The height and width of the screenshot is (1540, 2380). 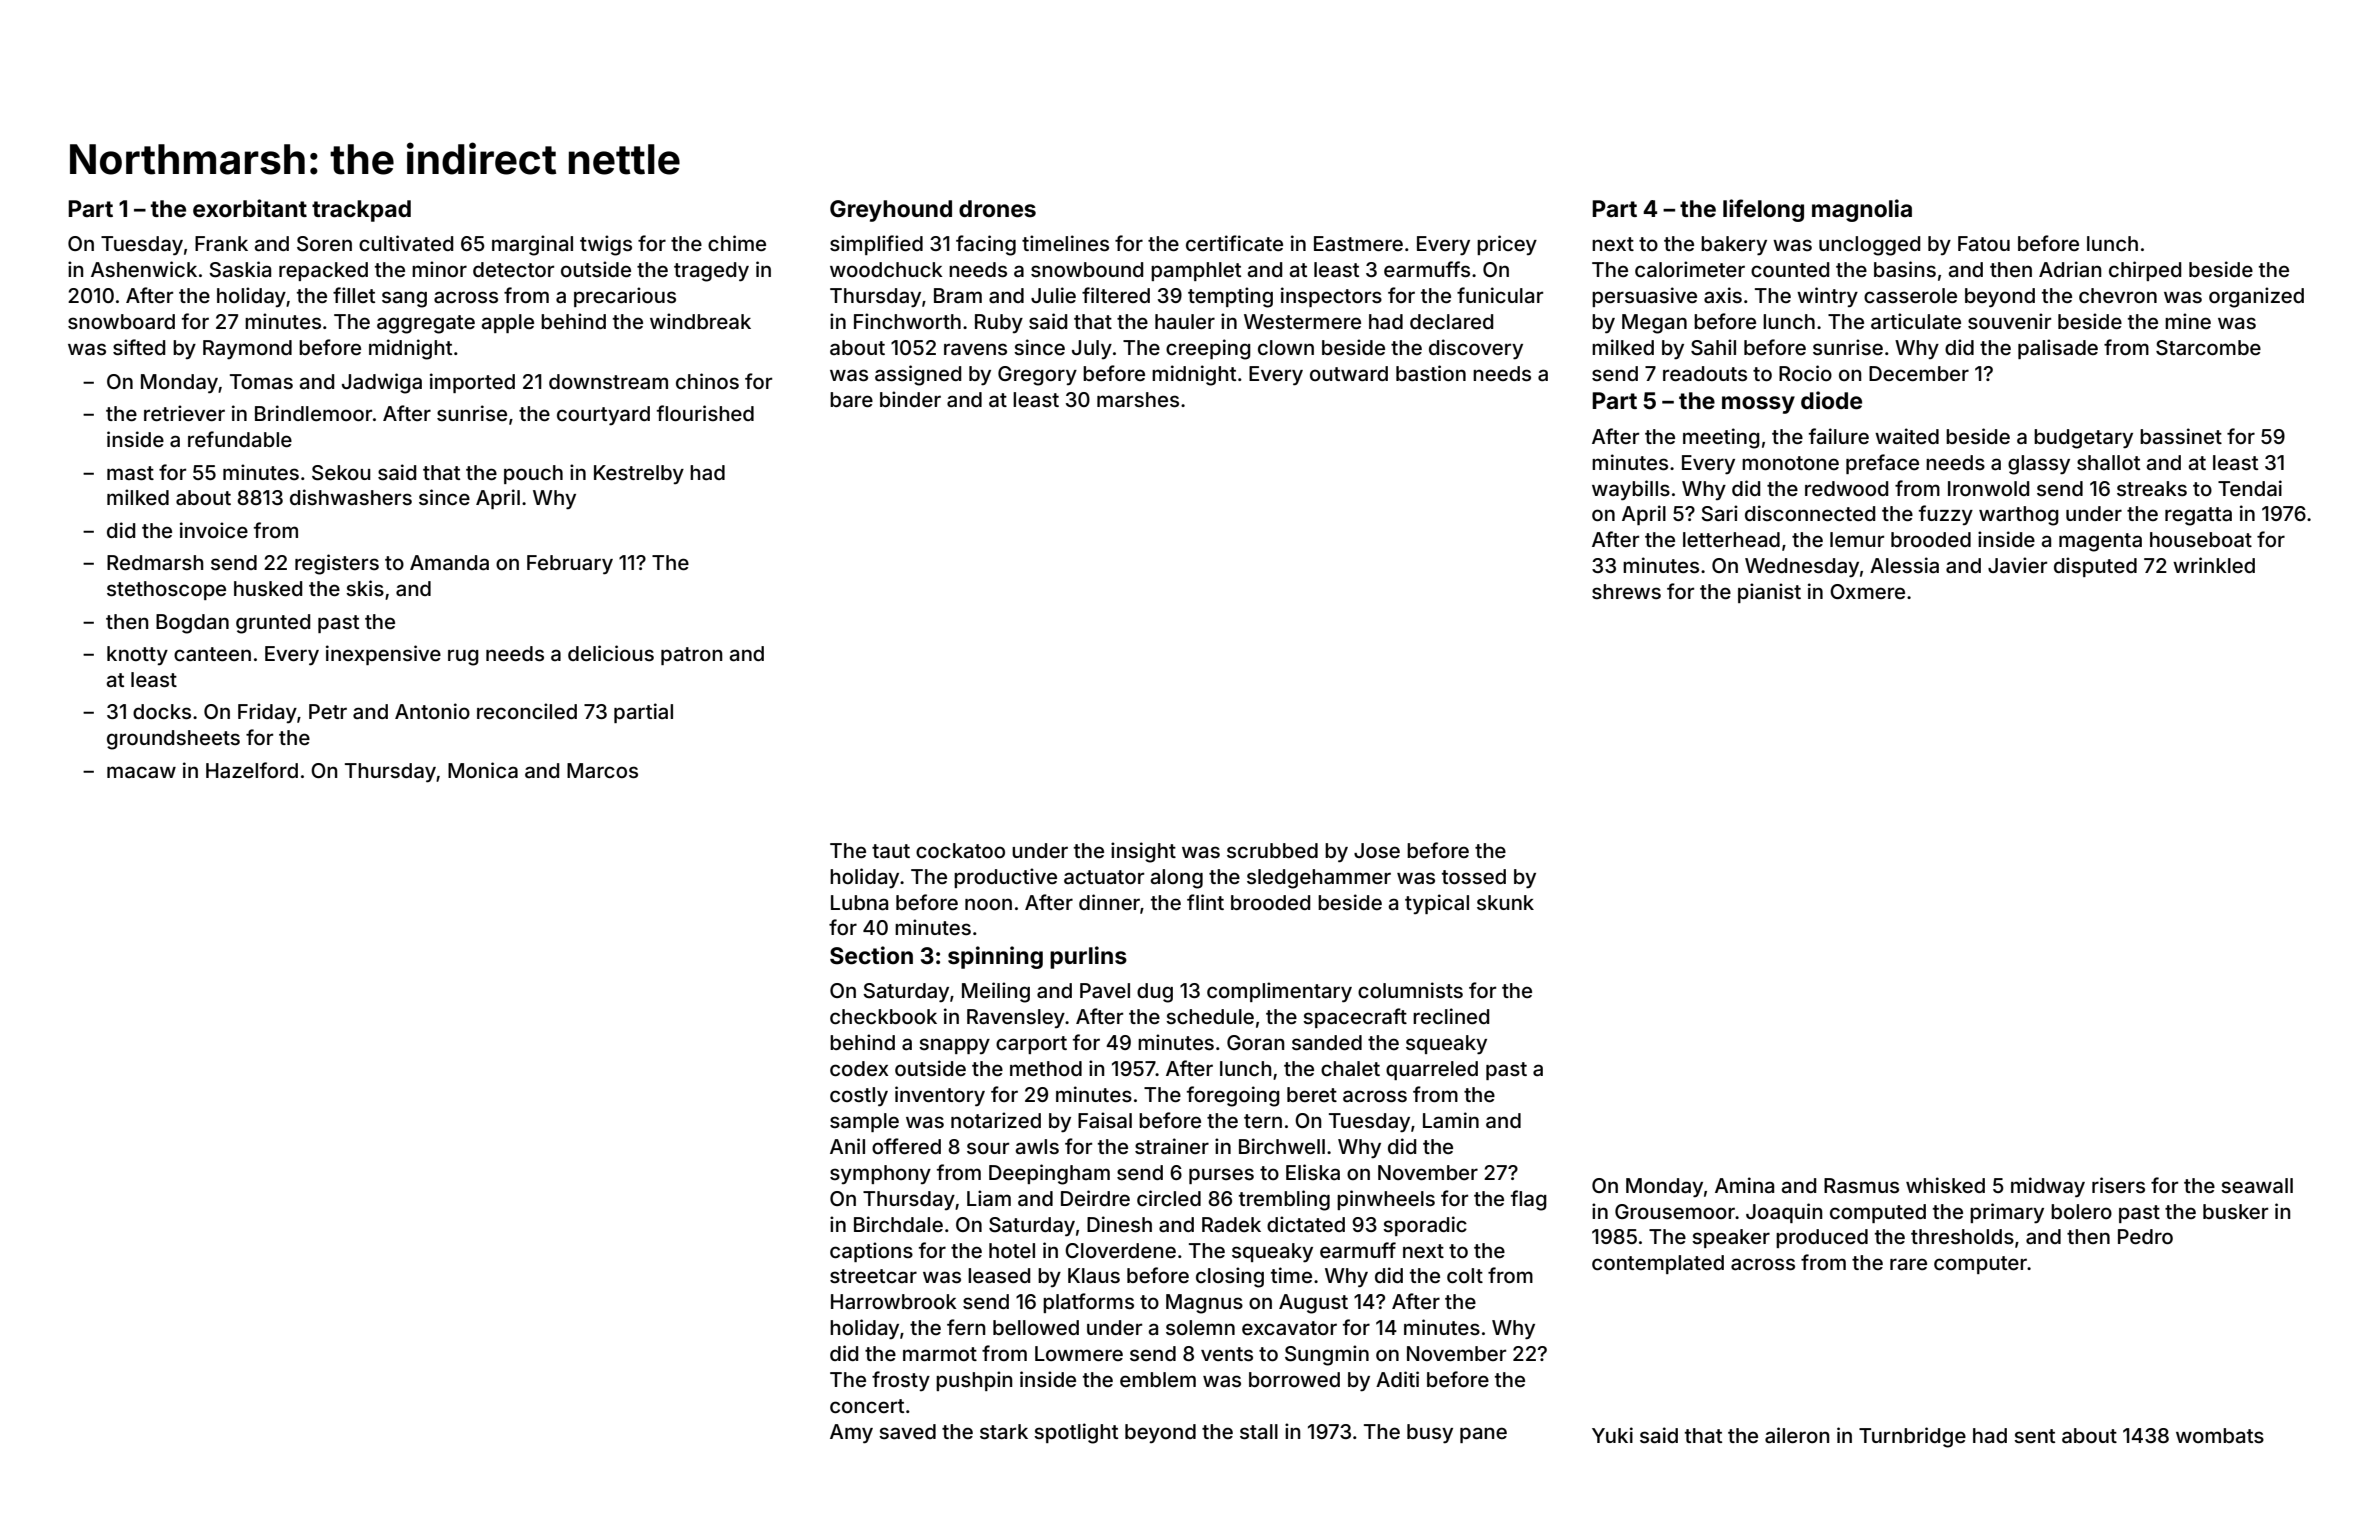 I want to click on stall, so click(x=1259, y=1431).
